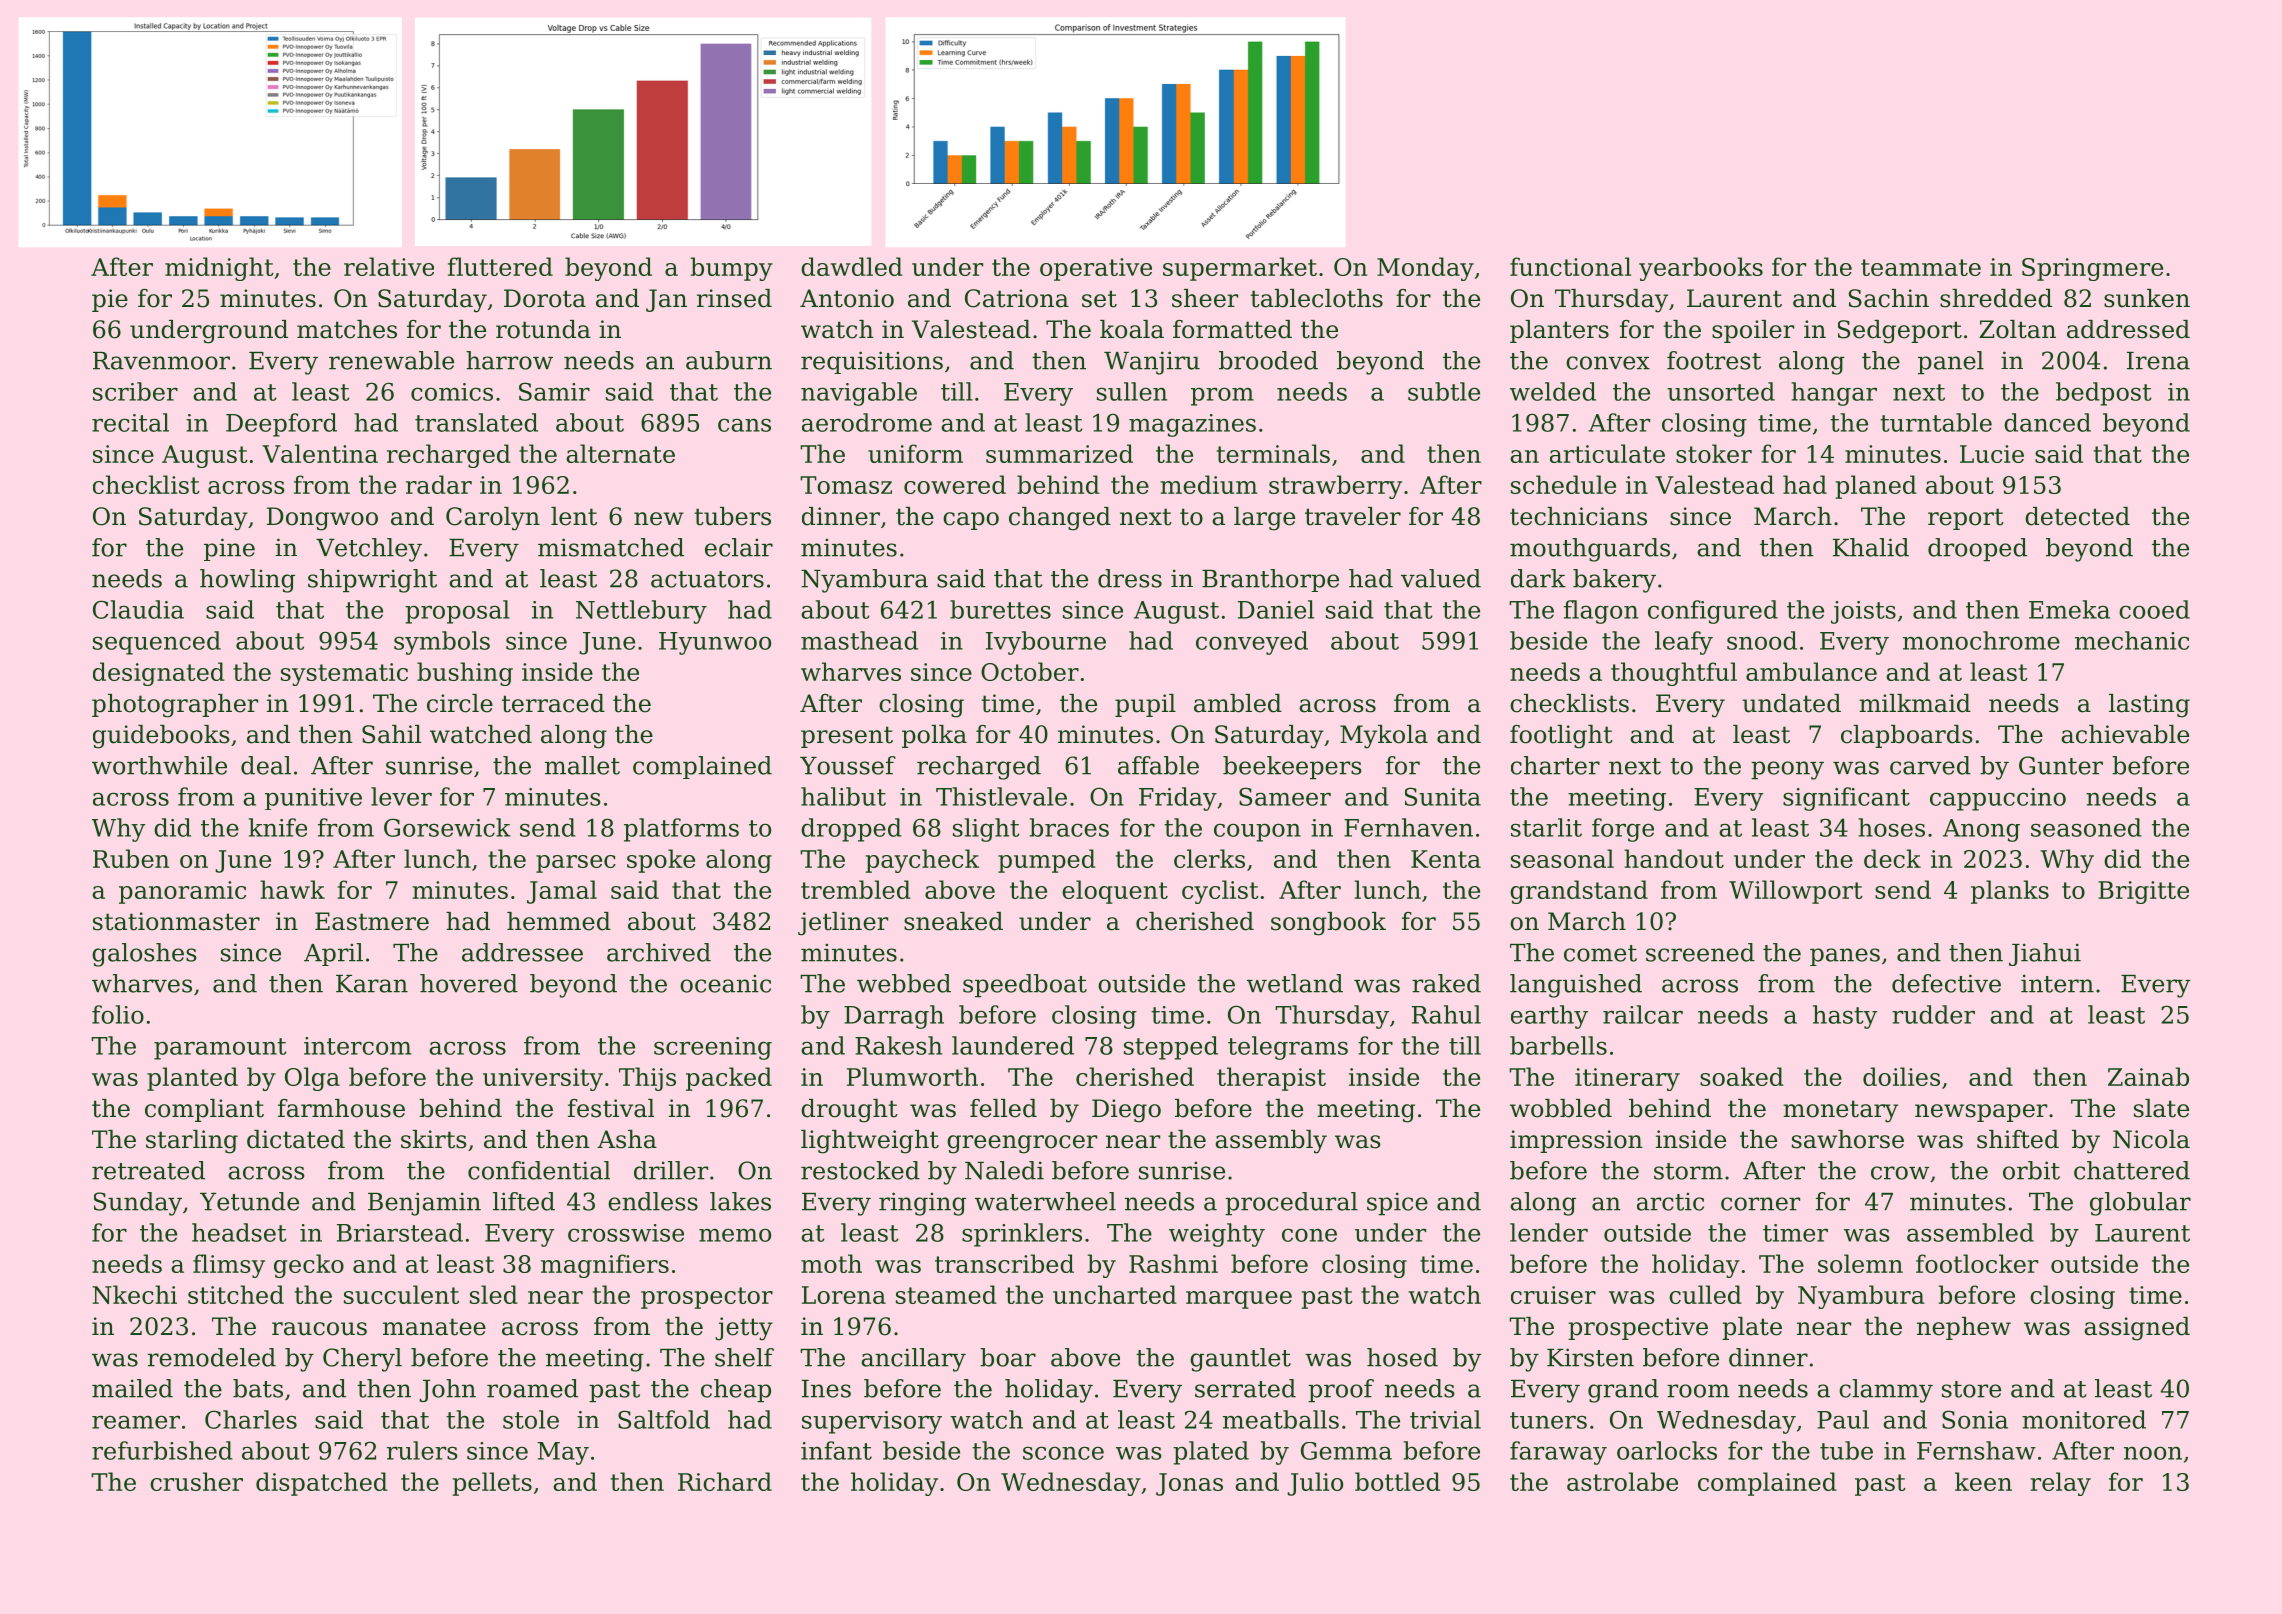 The image size is (2282, 1614). I want to click on crusher, so click(196, 1481).
